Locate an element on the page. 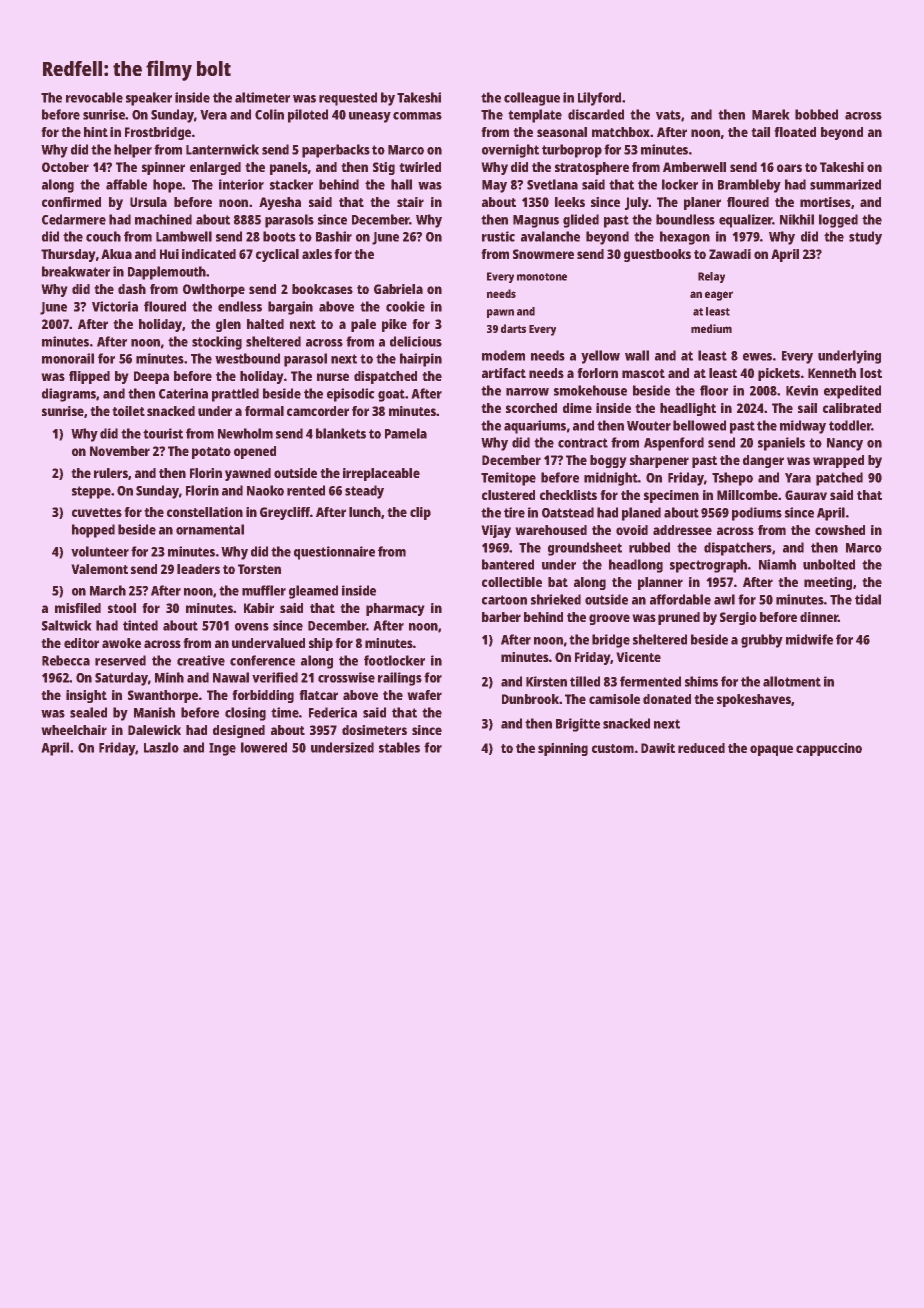 Image resolution: width=924 pixels, height=1308 pixels. matchbox is located at coordinates (621, 132).
